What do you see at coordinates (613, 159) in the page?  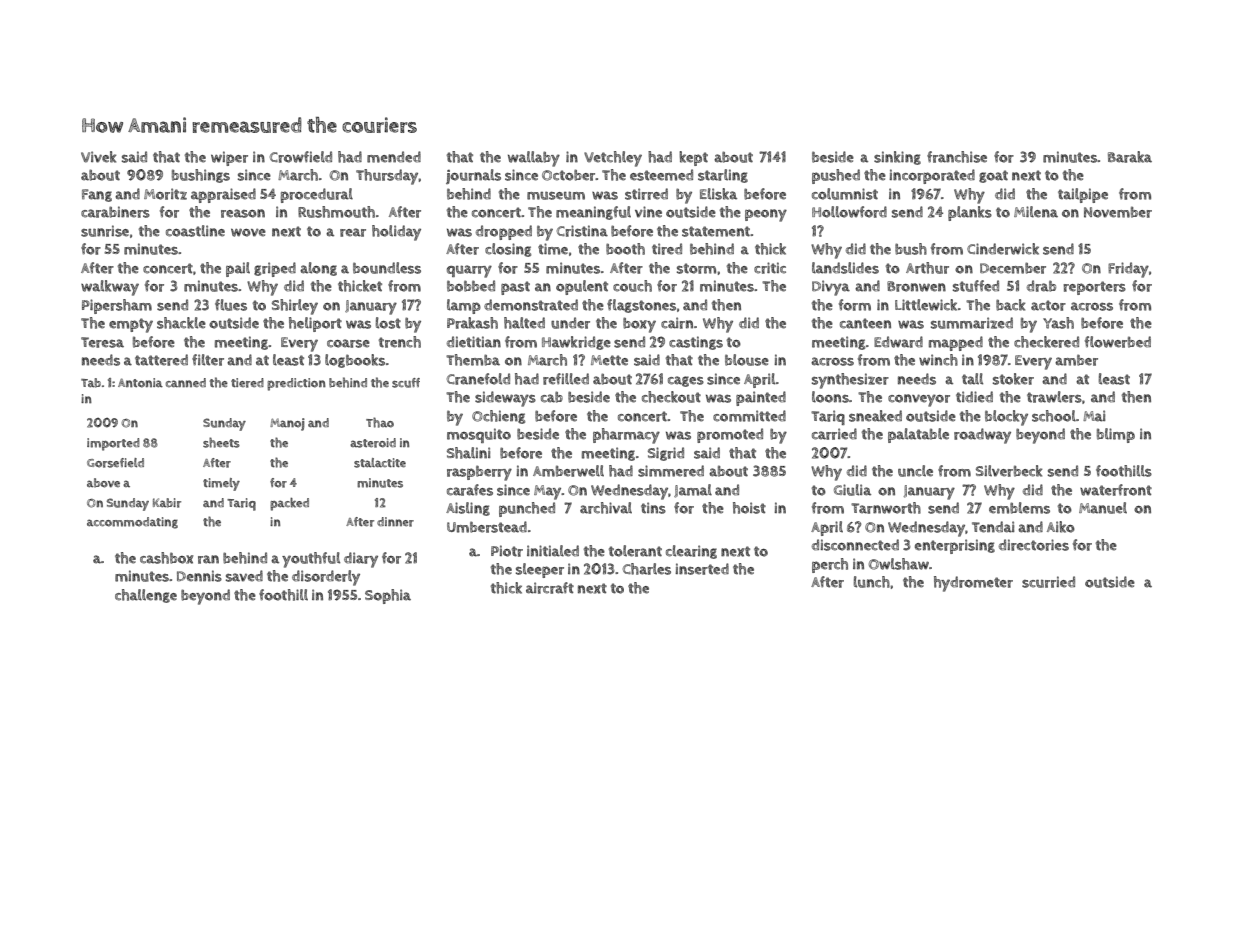 I see `Vetchley` at bounding box center [613, 159].
